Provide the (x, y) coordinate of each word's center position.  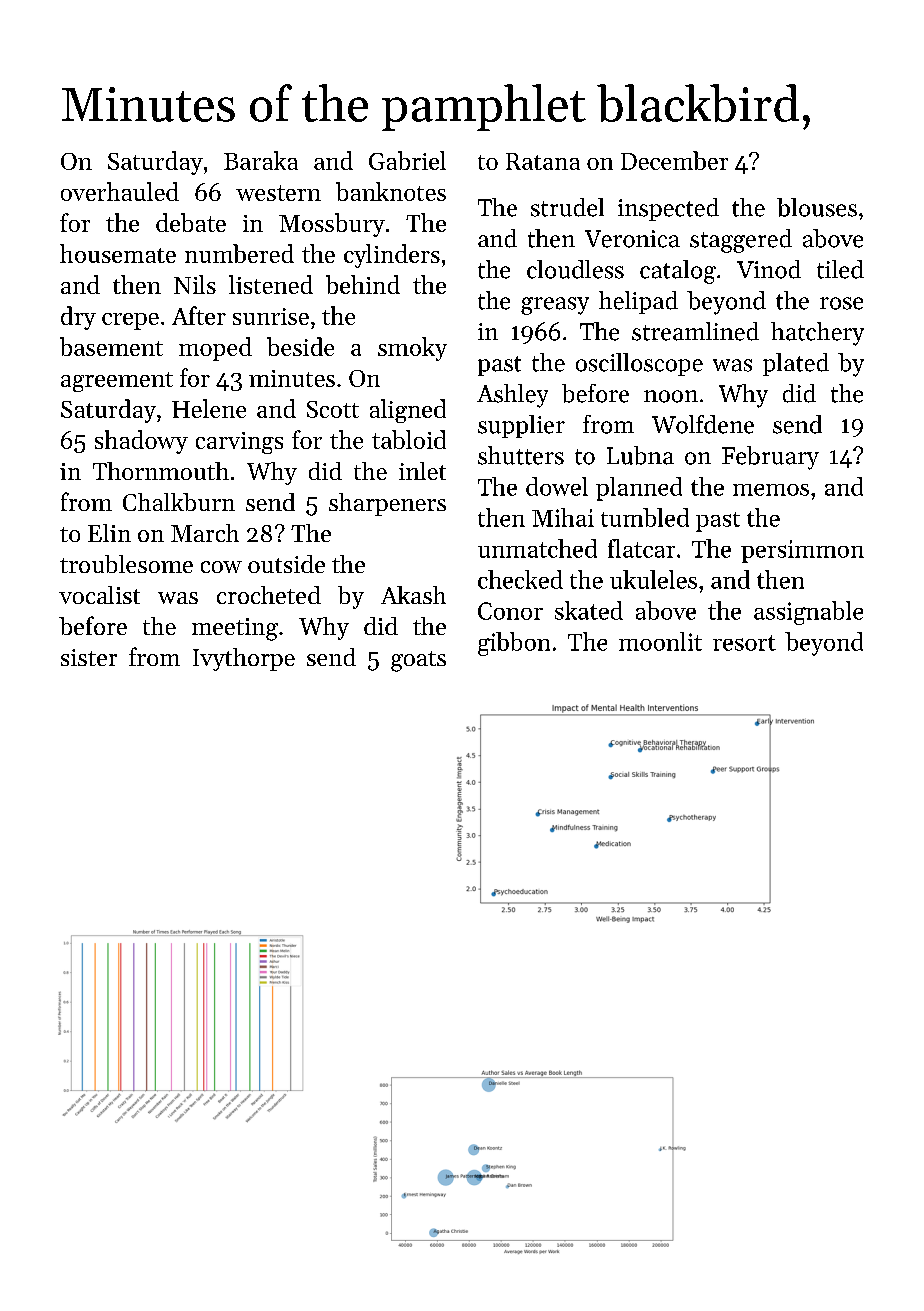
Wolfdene (703, 424)
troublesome (126, 564)
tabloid (409, 439)
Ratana (543, 161)
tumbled (645, 517)
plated (796, 364)
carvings (239, 443)
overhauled (120, 191)
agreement (117, 382)
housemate (118, 253)
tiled (840, 269)
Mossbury (332, 225)
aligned (408, 411)
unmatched (537, 548)
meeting (235, 629)
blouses (817, 207)
